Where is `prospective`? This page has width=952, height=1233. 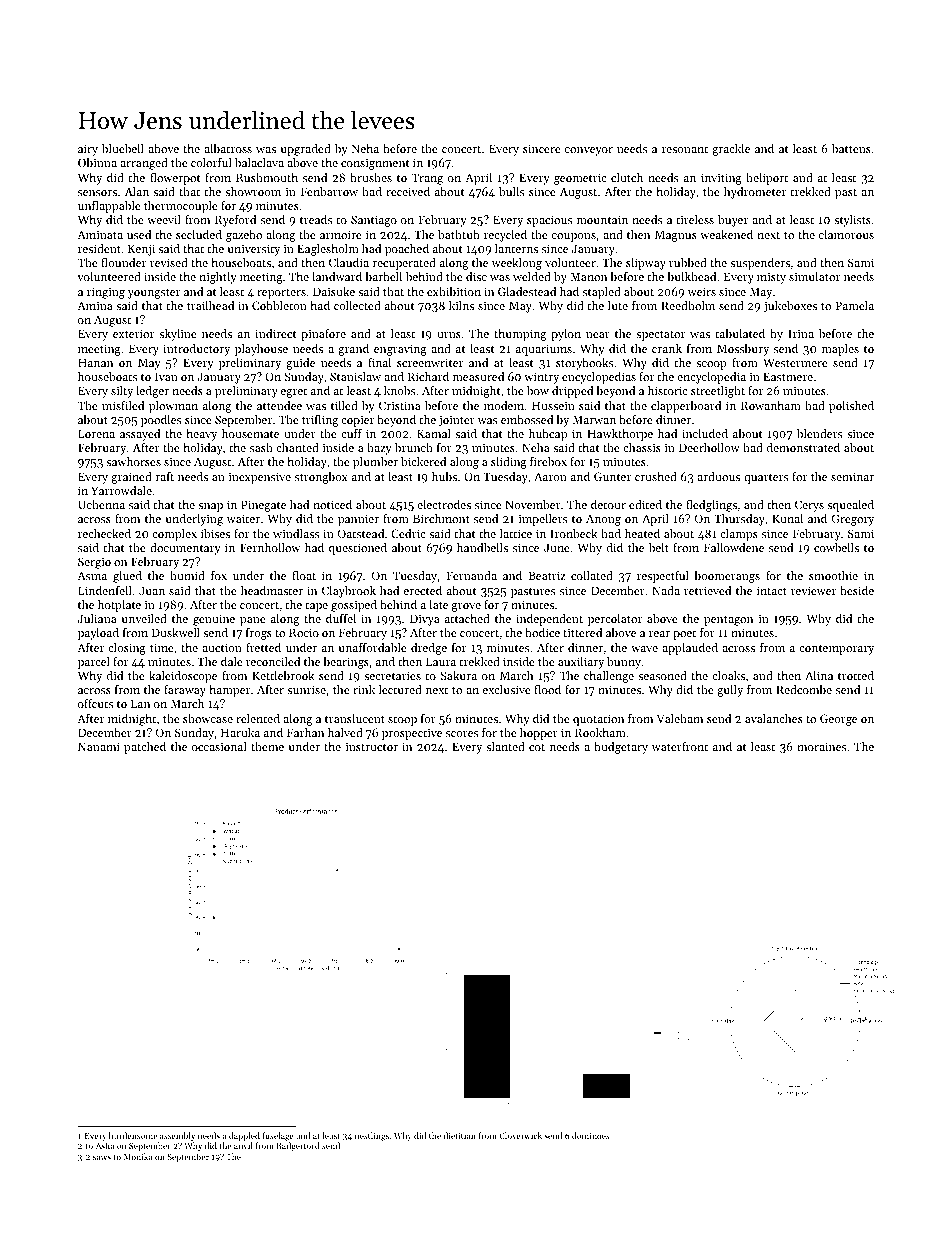 prospective is located at coordinates (412, 734).
